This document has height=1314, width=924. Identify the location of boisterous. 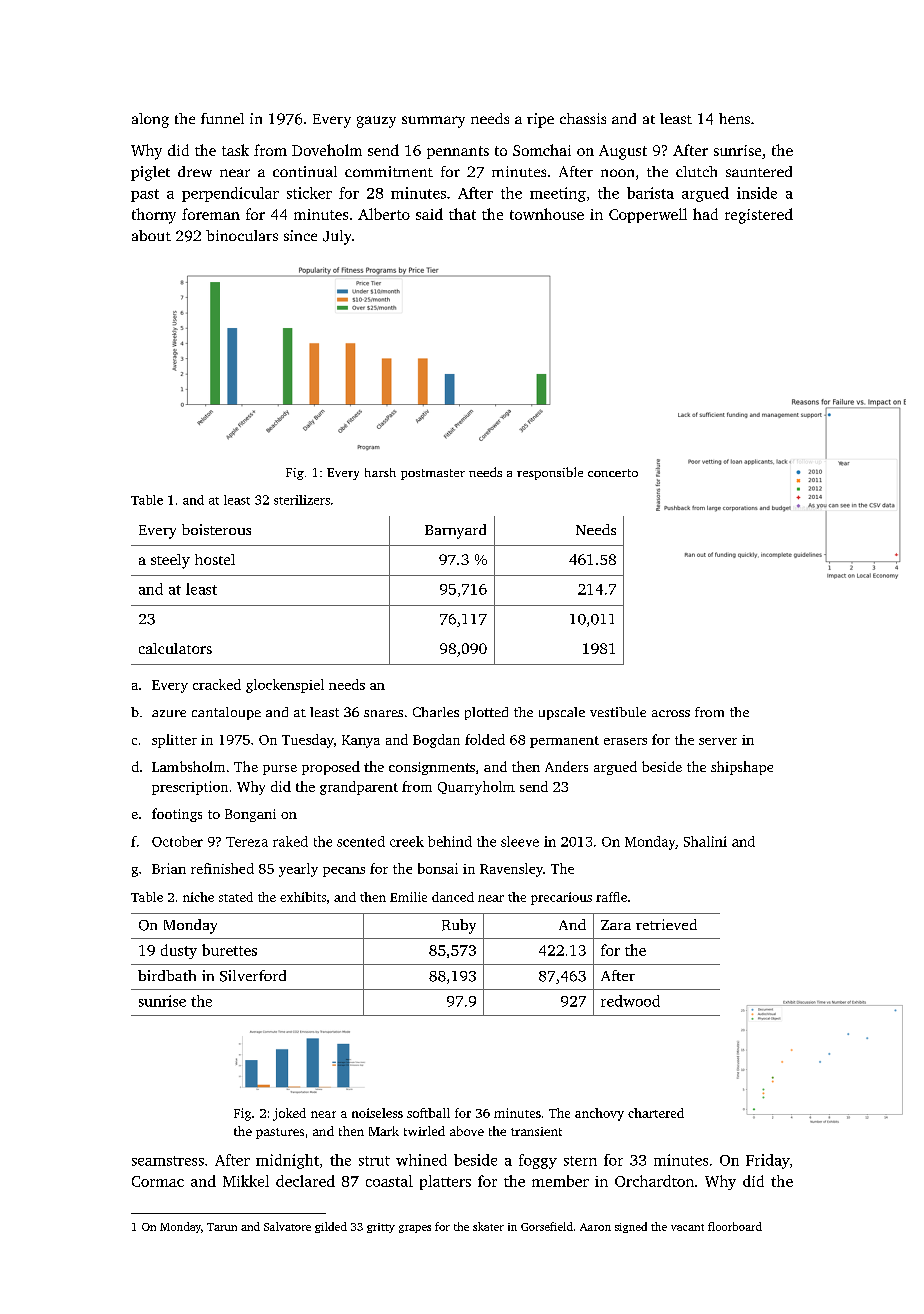
(216, 529).
